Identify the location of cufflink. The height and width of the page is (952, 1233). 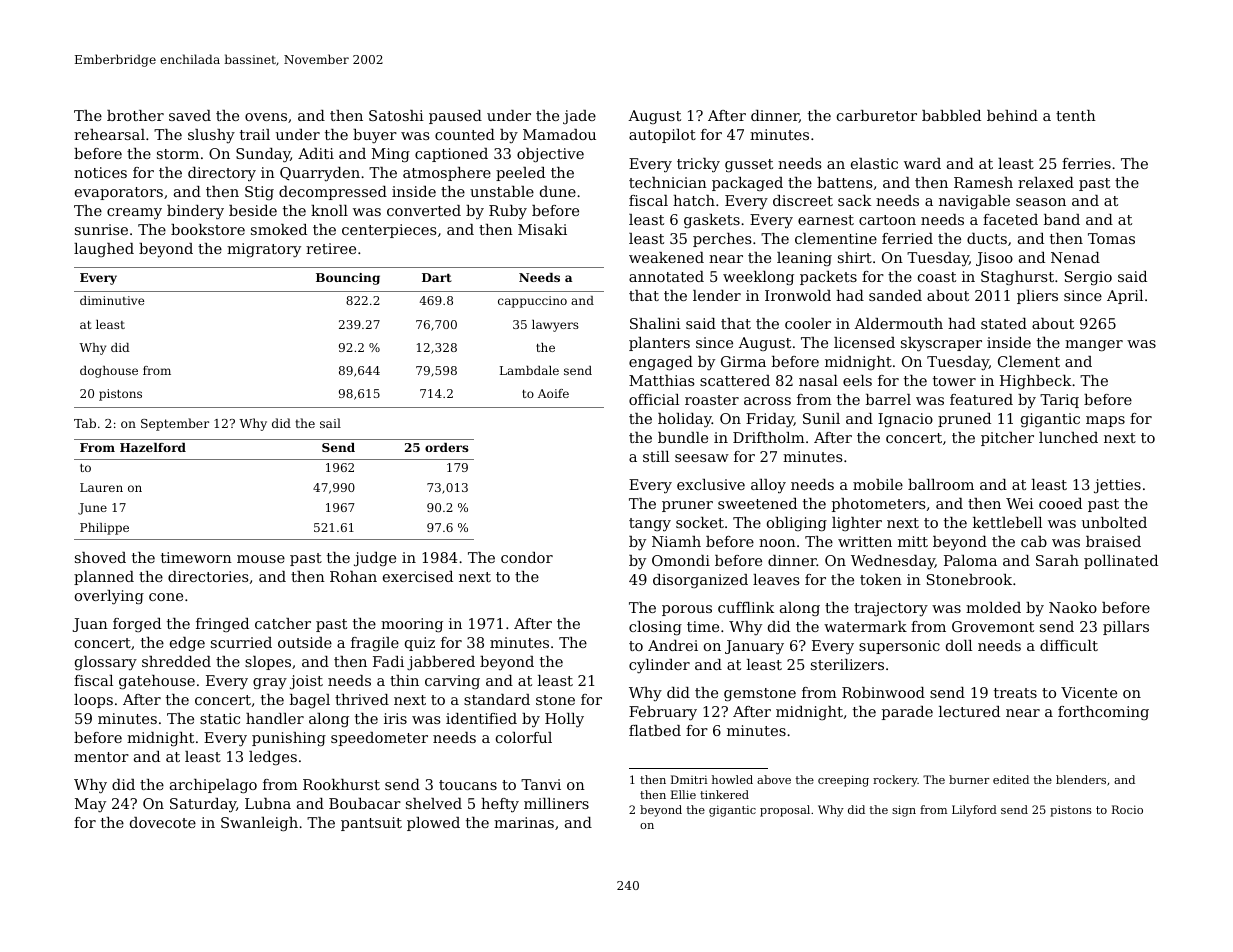
(746, 607).
